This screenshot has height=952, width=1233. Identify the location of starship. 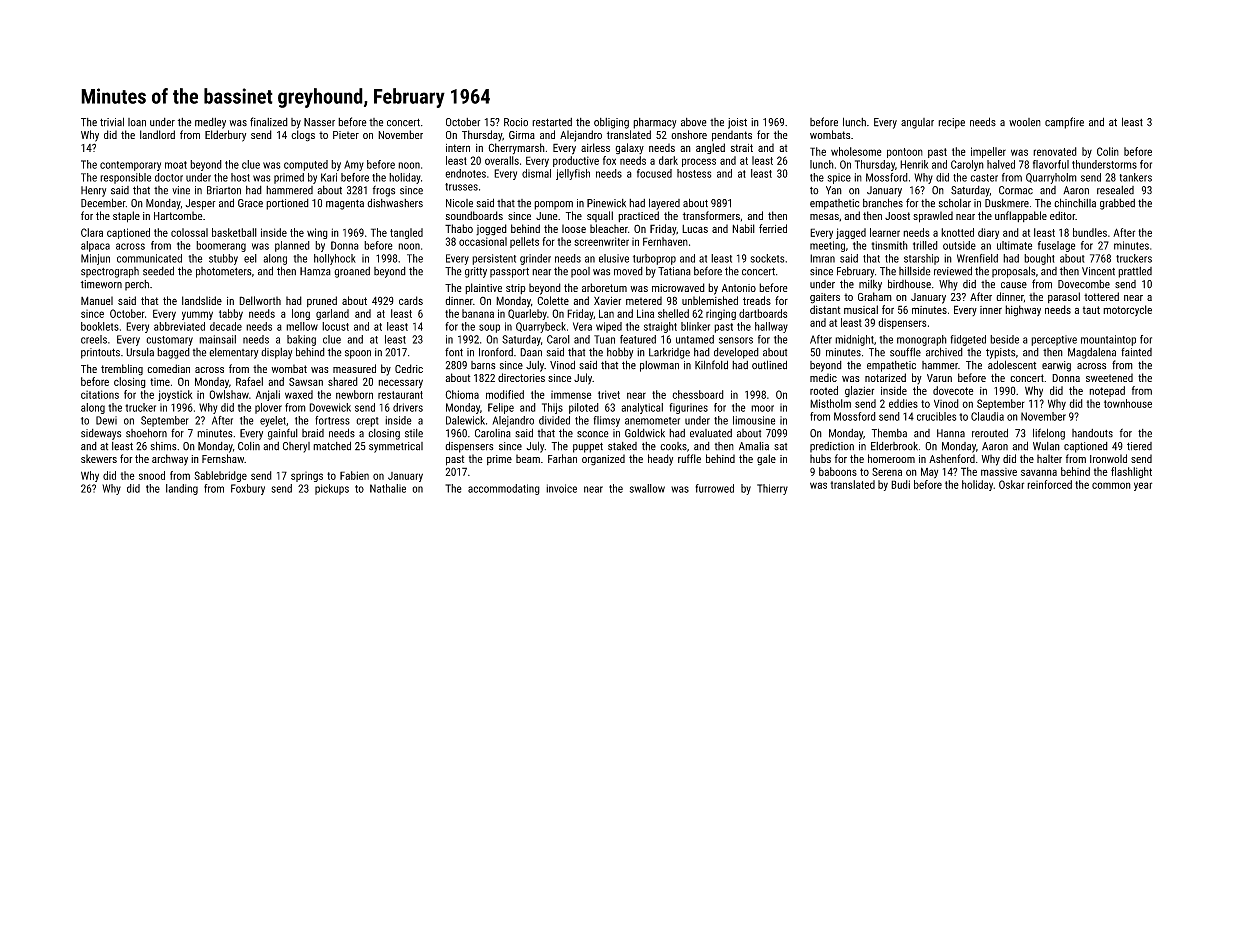
(921, 259).
